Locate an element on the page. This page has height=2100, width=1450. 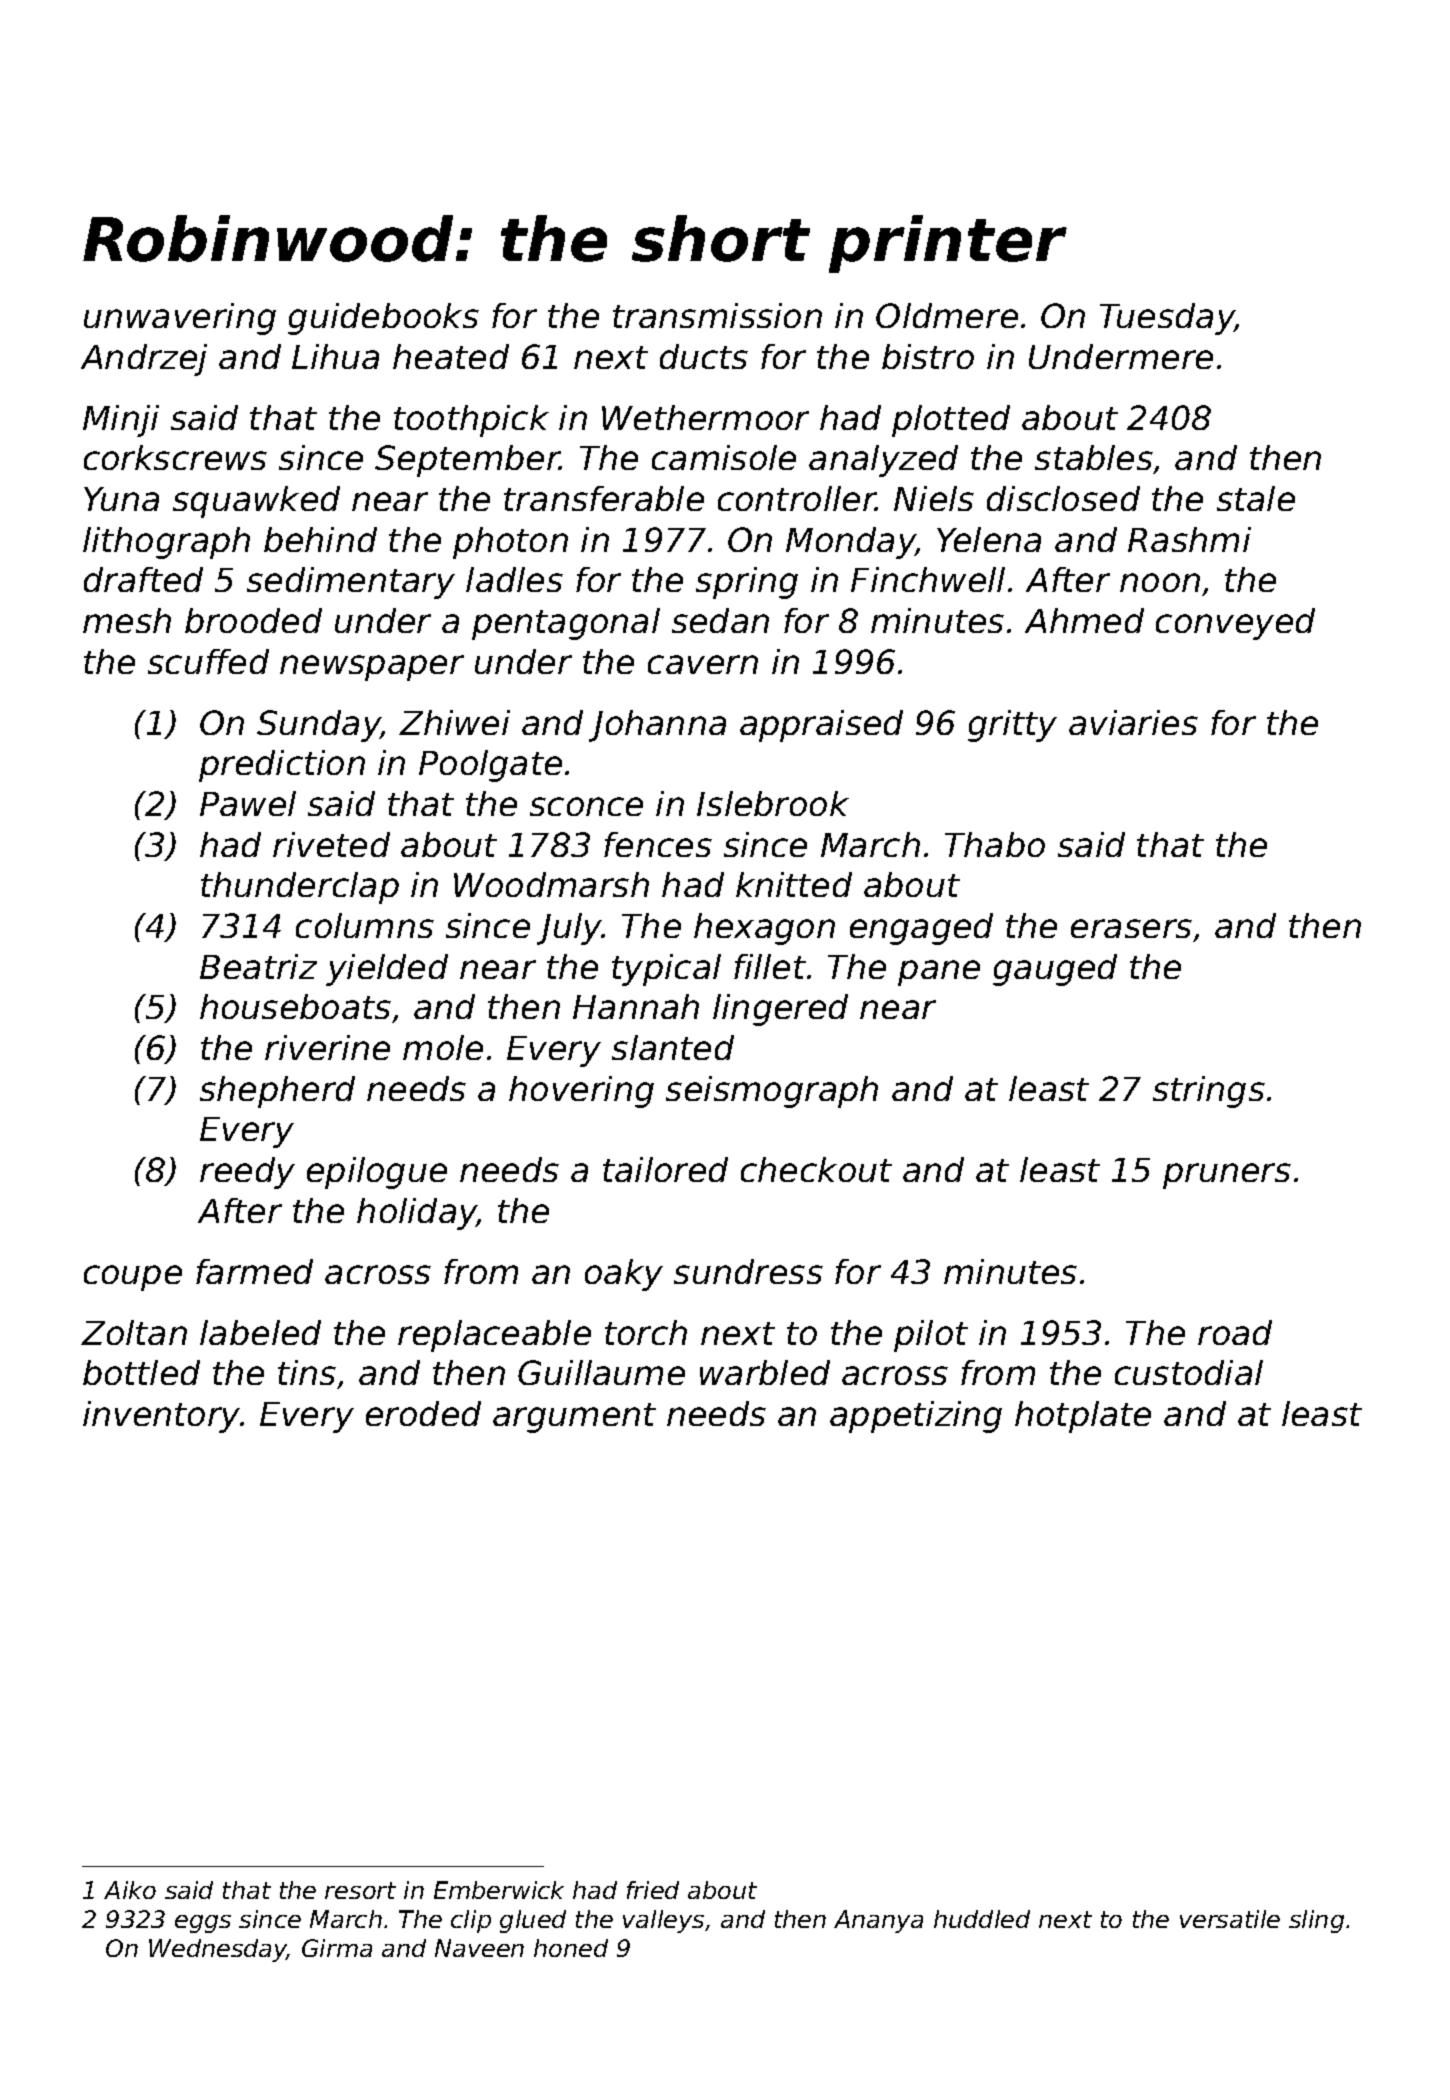
honed is located at coordinates (571, 1948).
